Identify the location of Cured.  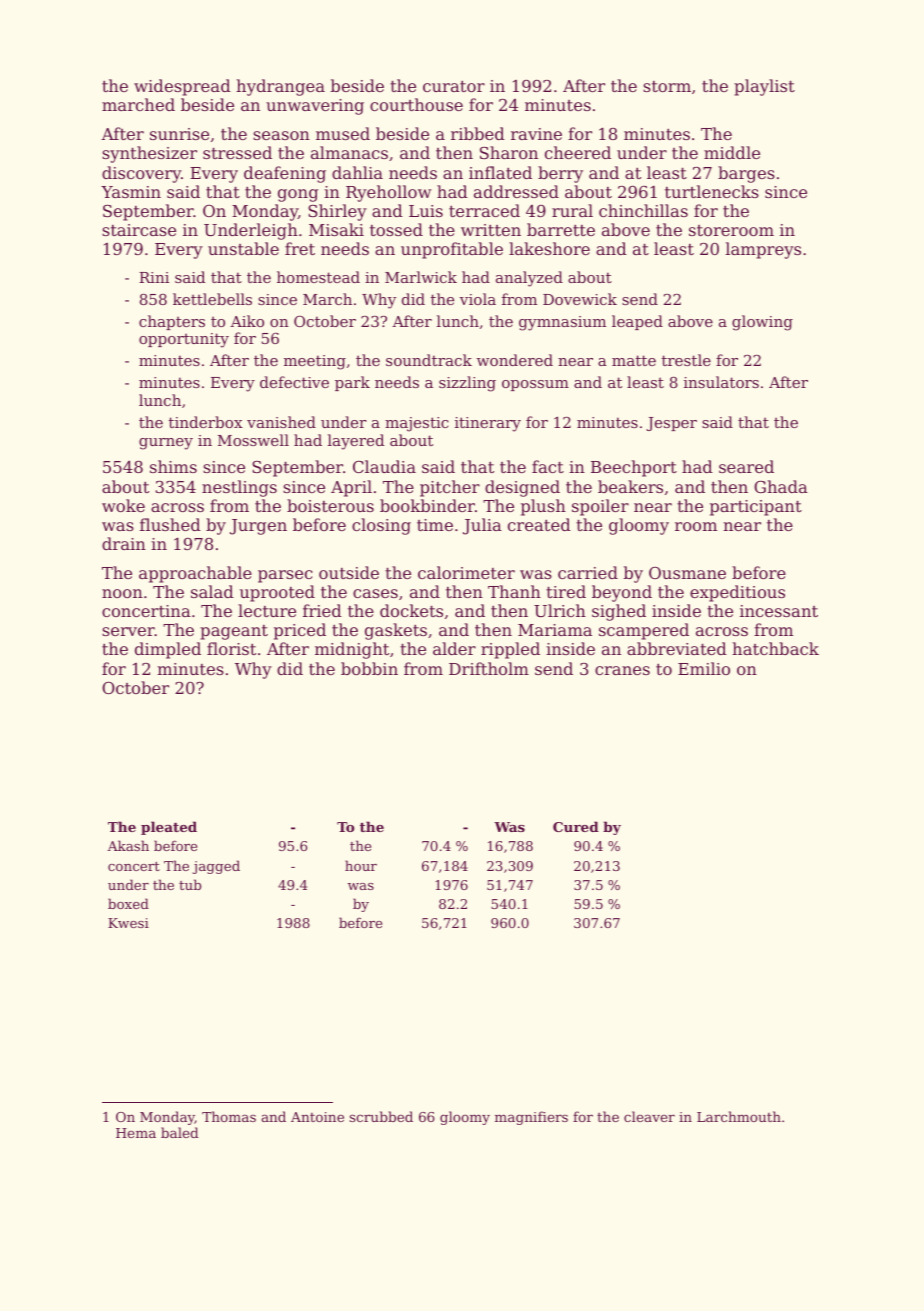
(576, 826).
